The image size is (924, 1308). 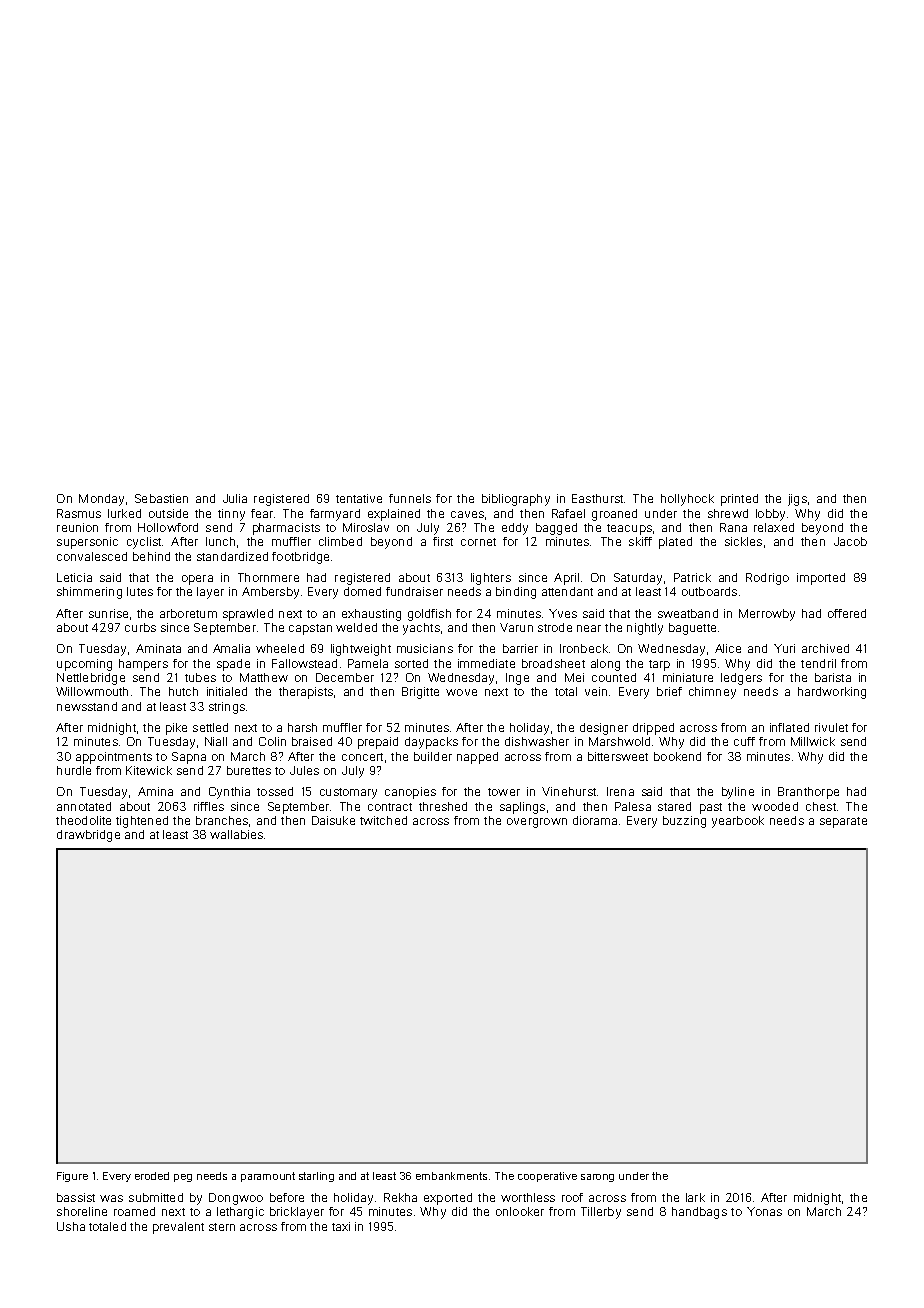 What do you see at coordinates (88, 836) in the screenshot?
I see `drawbridge` at bounding box center [88, 836].
